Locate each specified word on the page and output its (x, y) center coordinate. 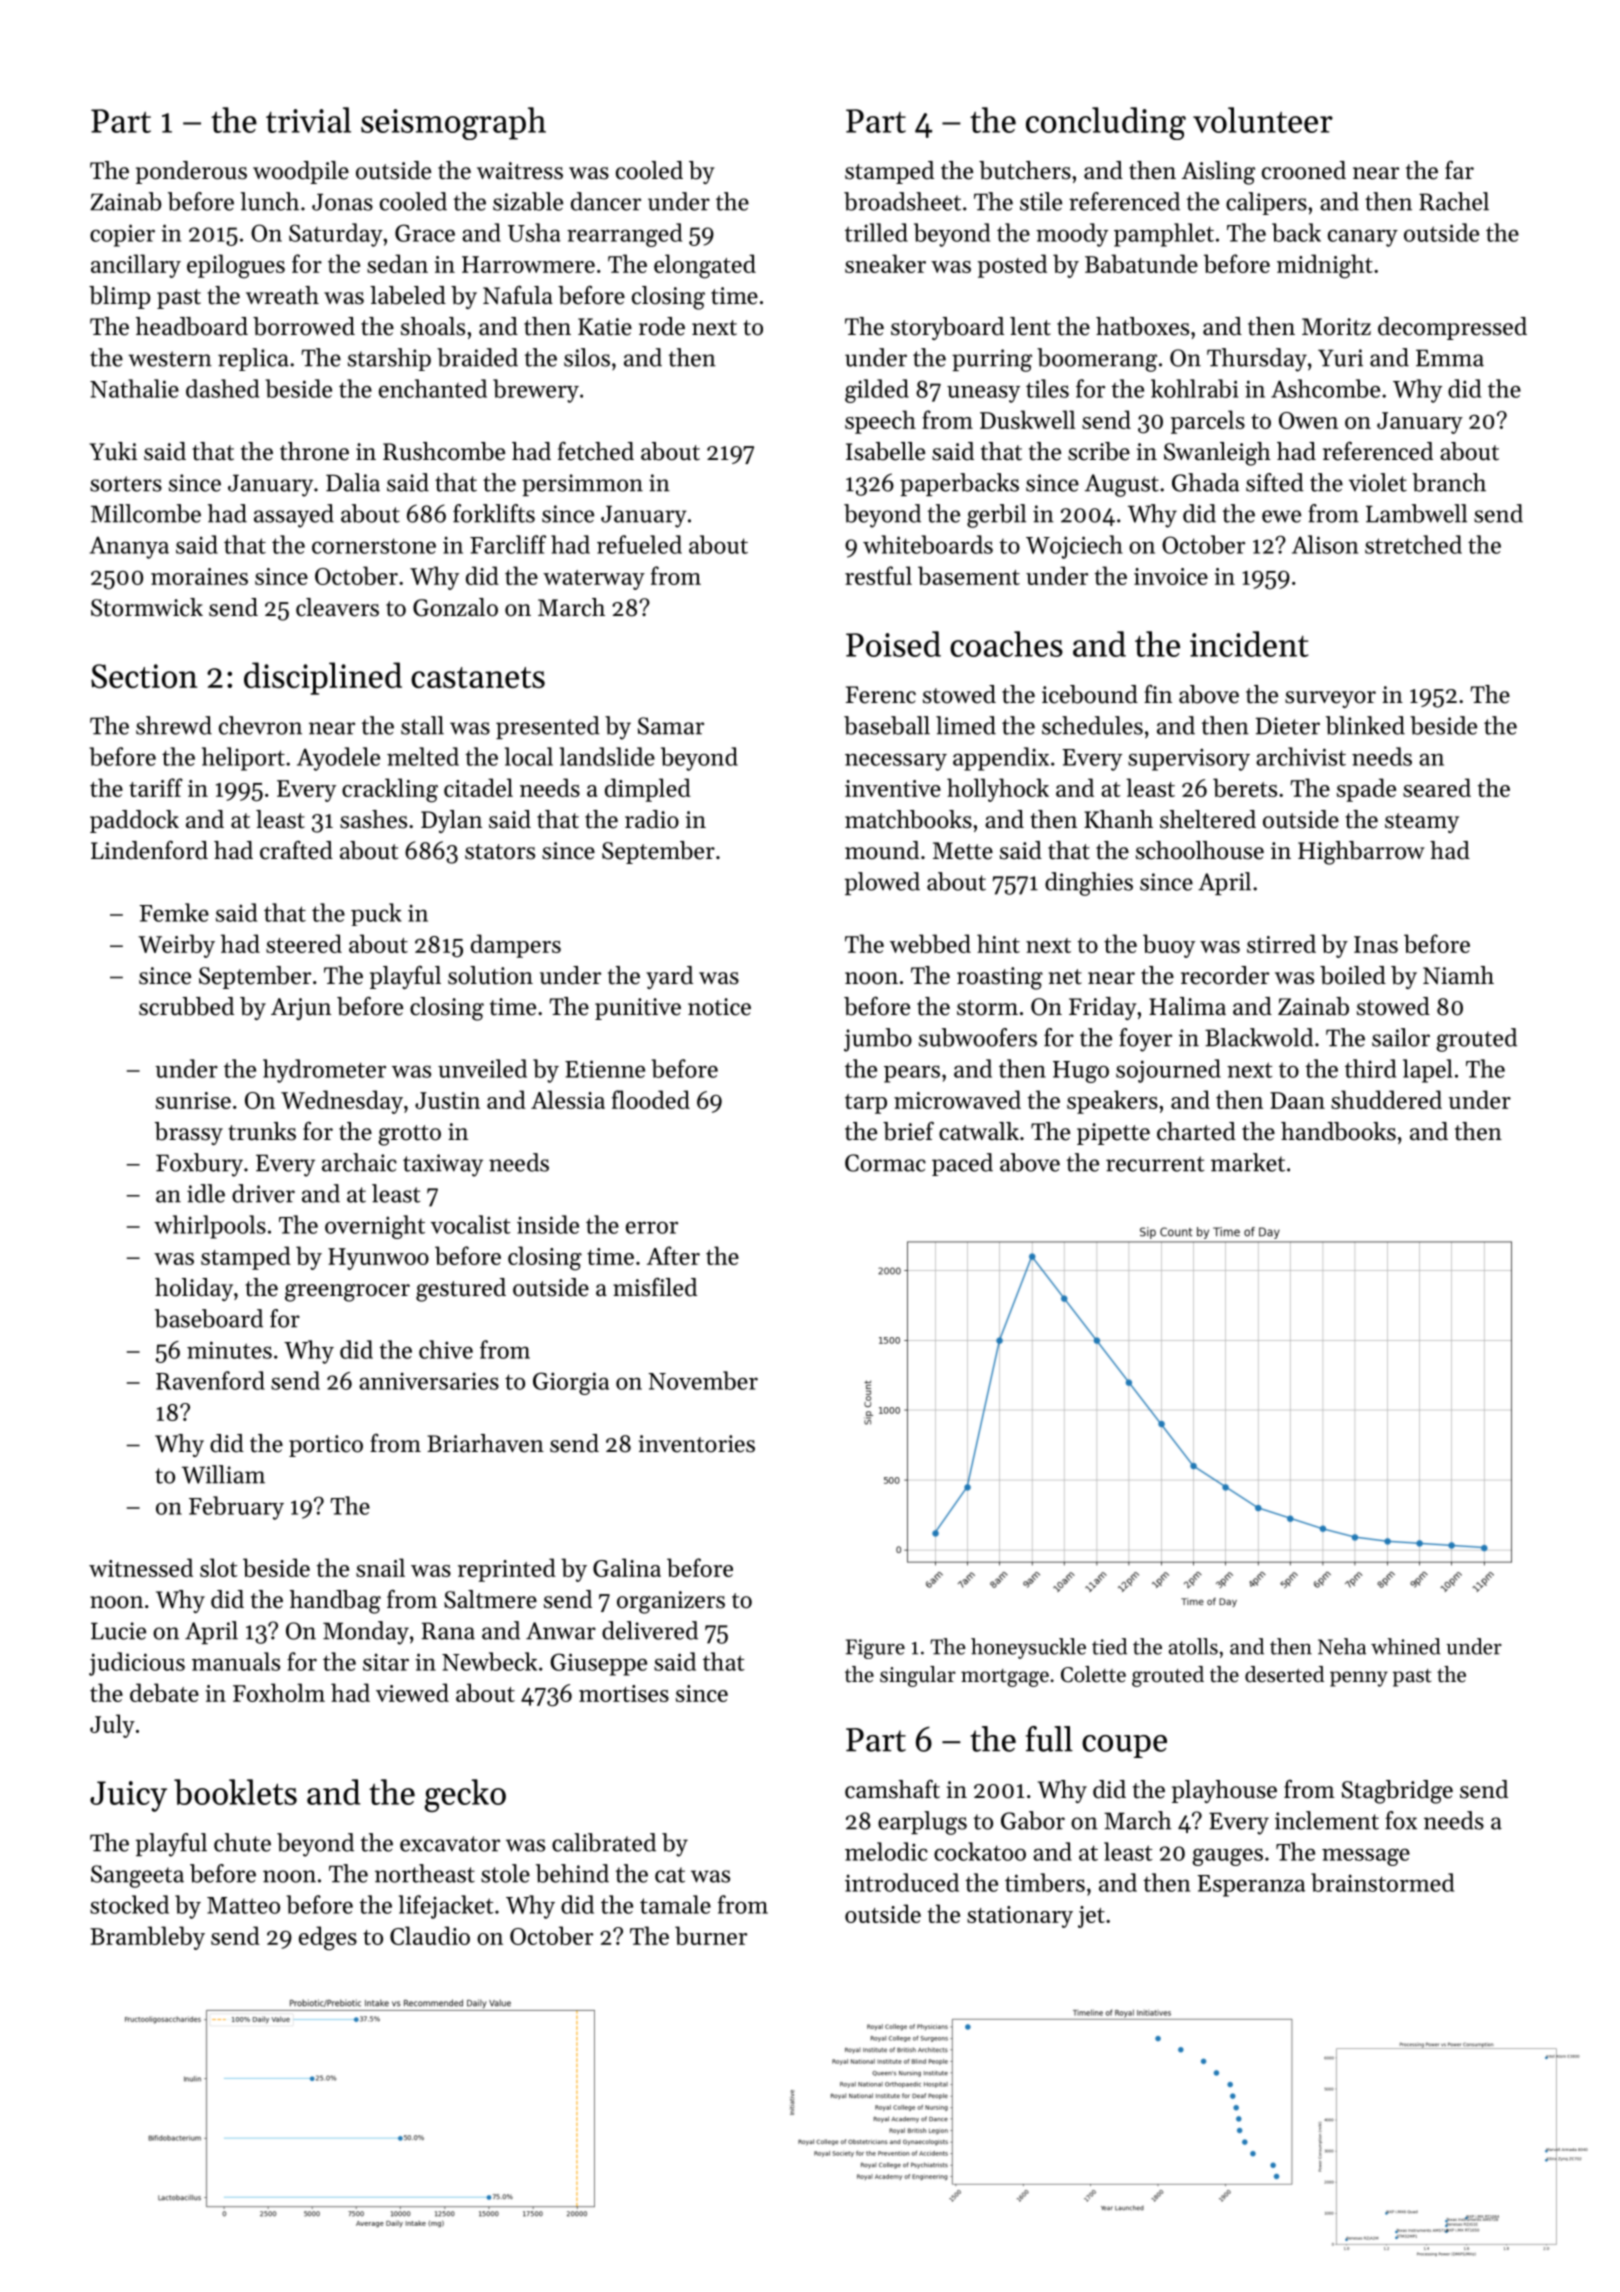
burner (711, 1935)
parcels (1208, 422)
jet (1091, 1917)
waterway (594, 580)
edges (328, 1938)
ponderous (191, 172)
